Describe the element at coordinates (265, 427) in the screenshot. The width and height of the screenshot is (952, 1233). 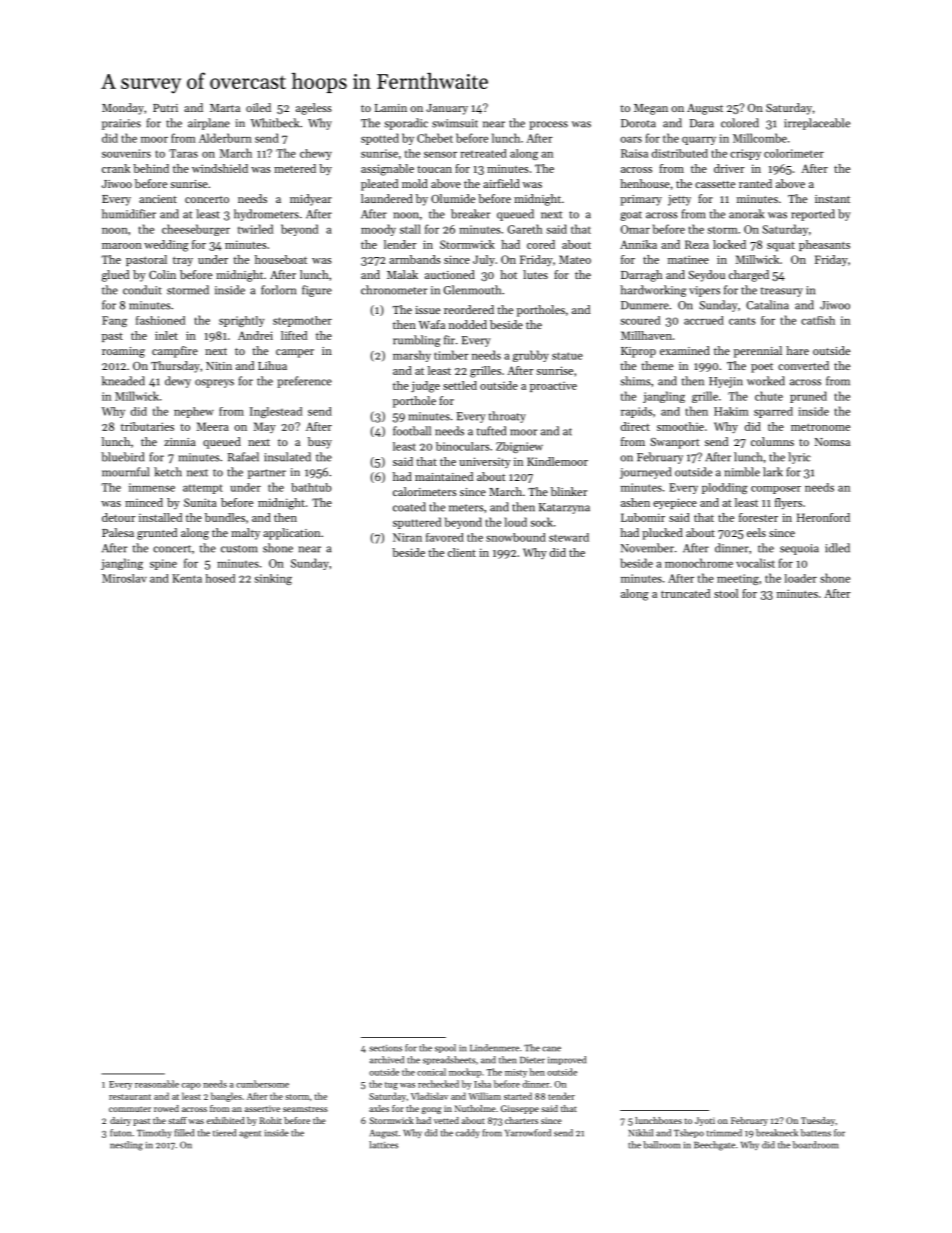
I see `May` at that location.
